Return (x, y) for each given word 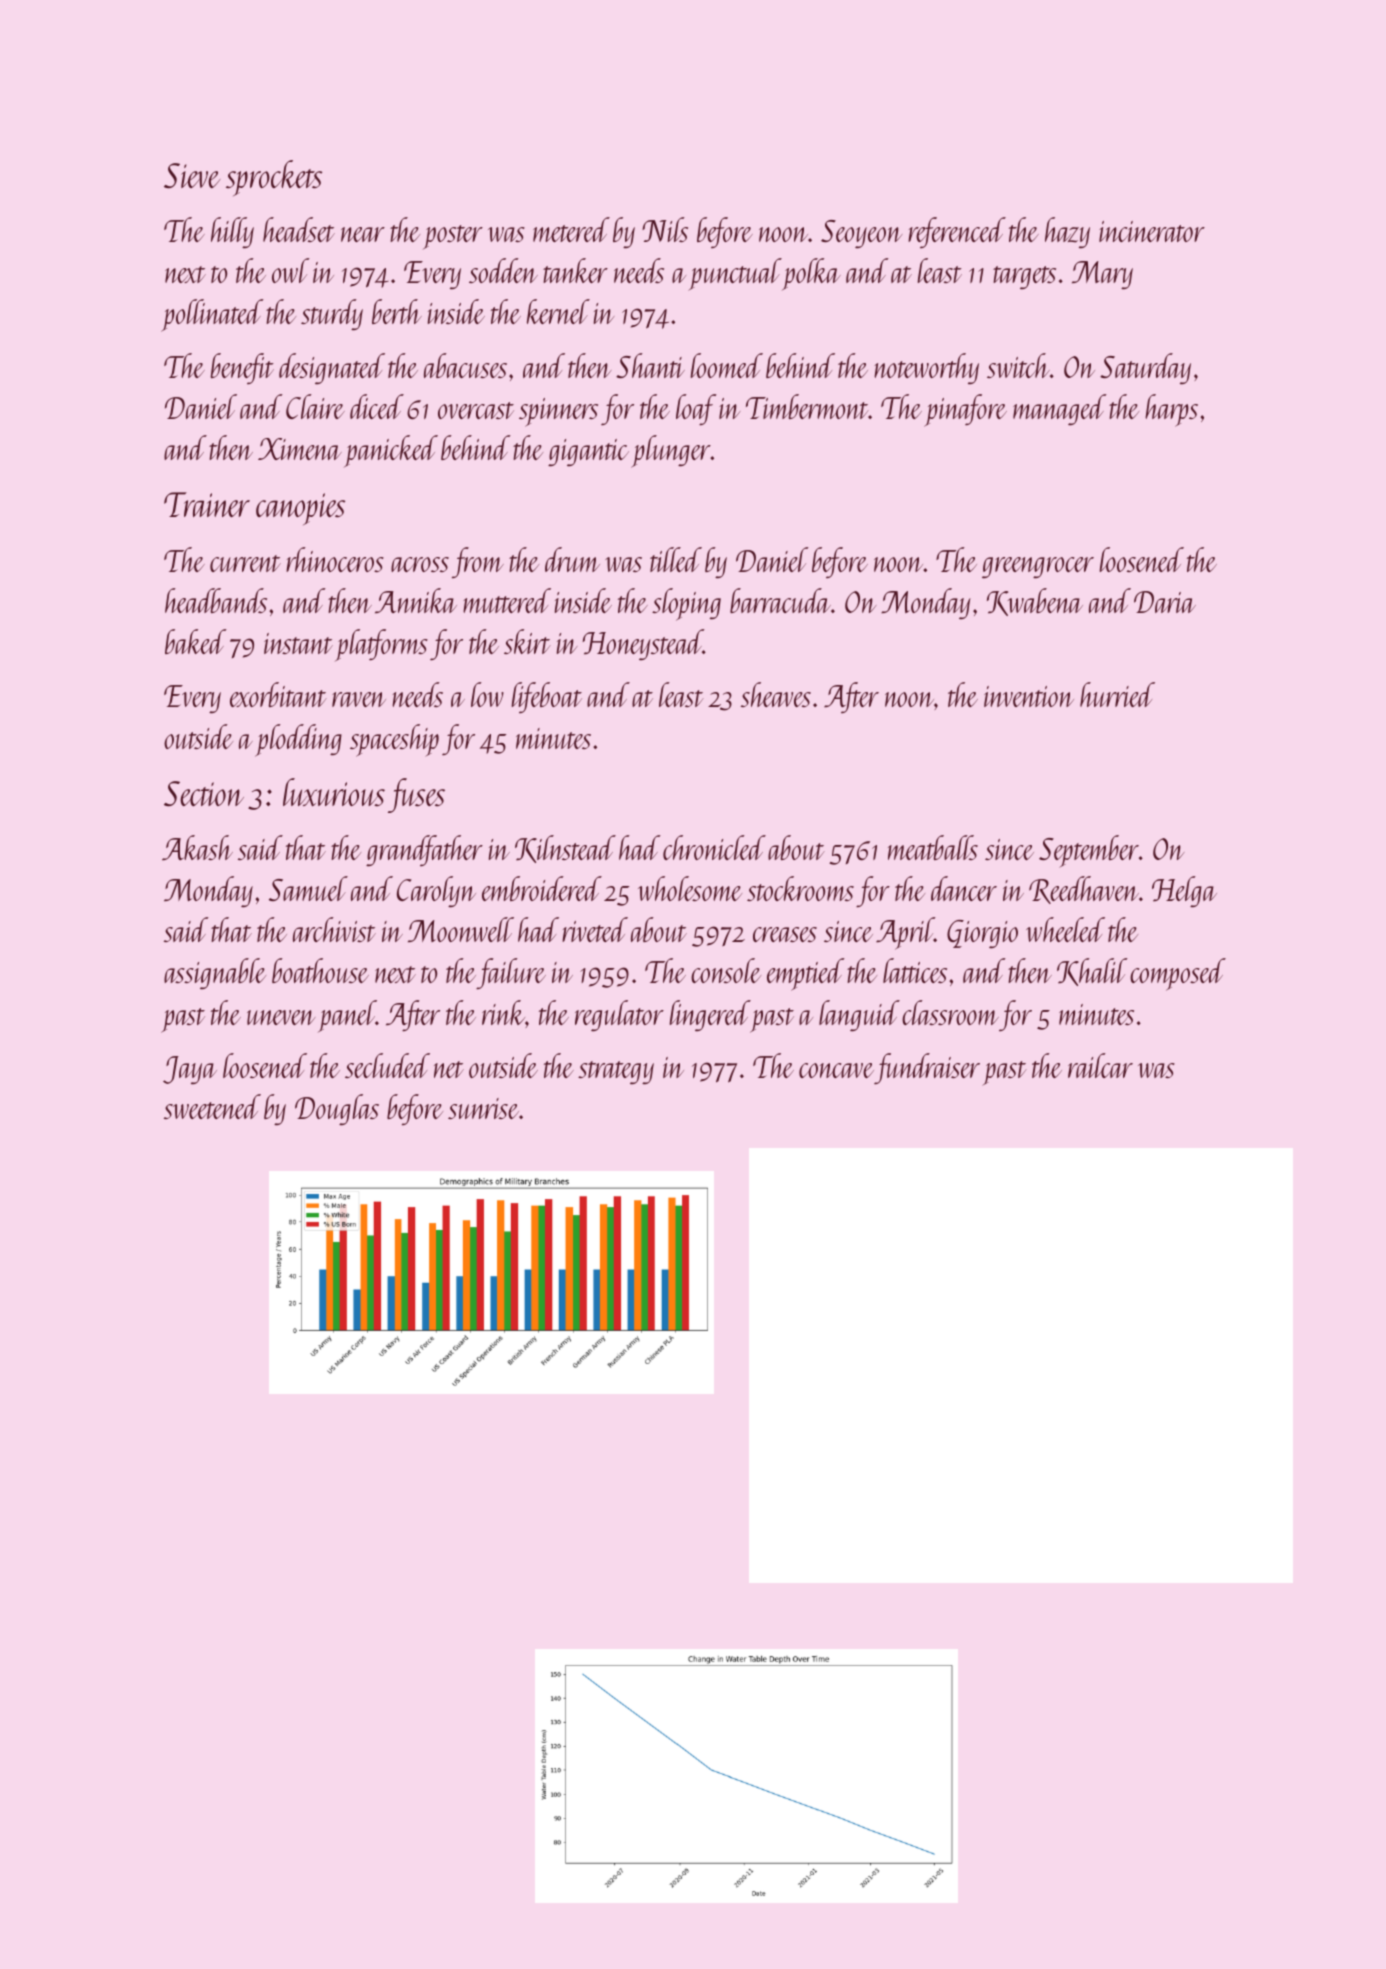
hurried (1117, 694)
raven (359, 699)
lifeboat (547, 697)
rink (503, 1012)
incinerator (1152, 231)
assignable (215, 973)
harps (1171, 410)
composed (1178, 974)
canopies (300, 509)
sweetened (212, 1106)
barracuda (780, 600)
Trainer (207, 504)
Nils (665, 229)
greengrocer (1038, 567)
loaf (696, 409)
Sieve (192, 175)
